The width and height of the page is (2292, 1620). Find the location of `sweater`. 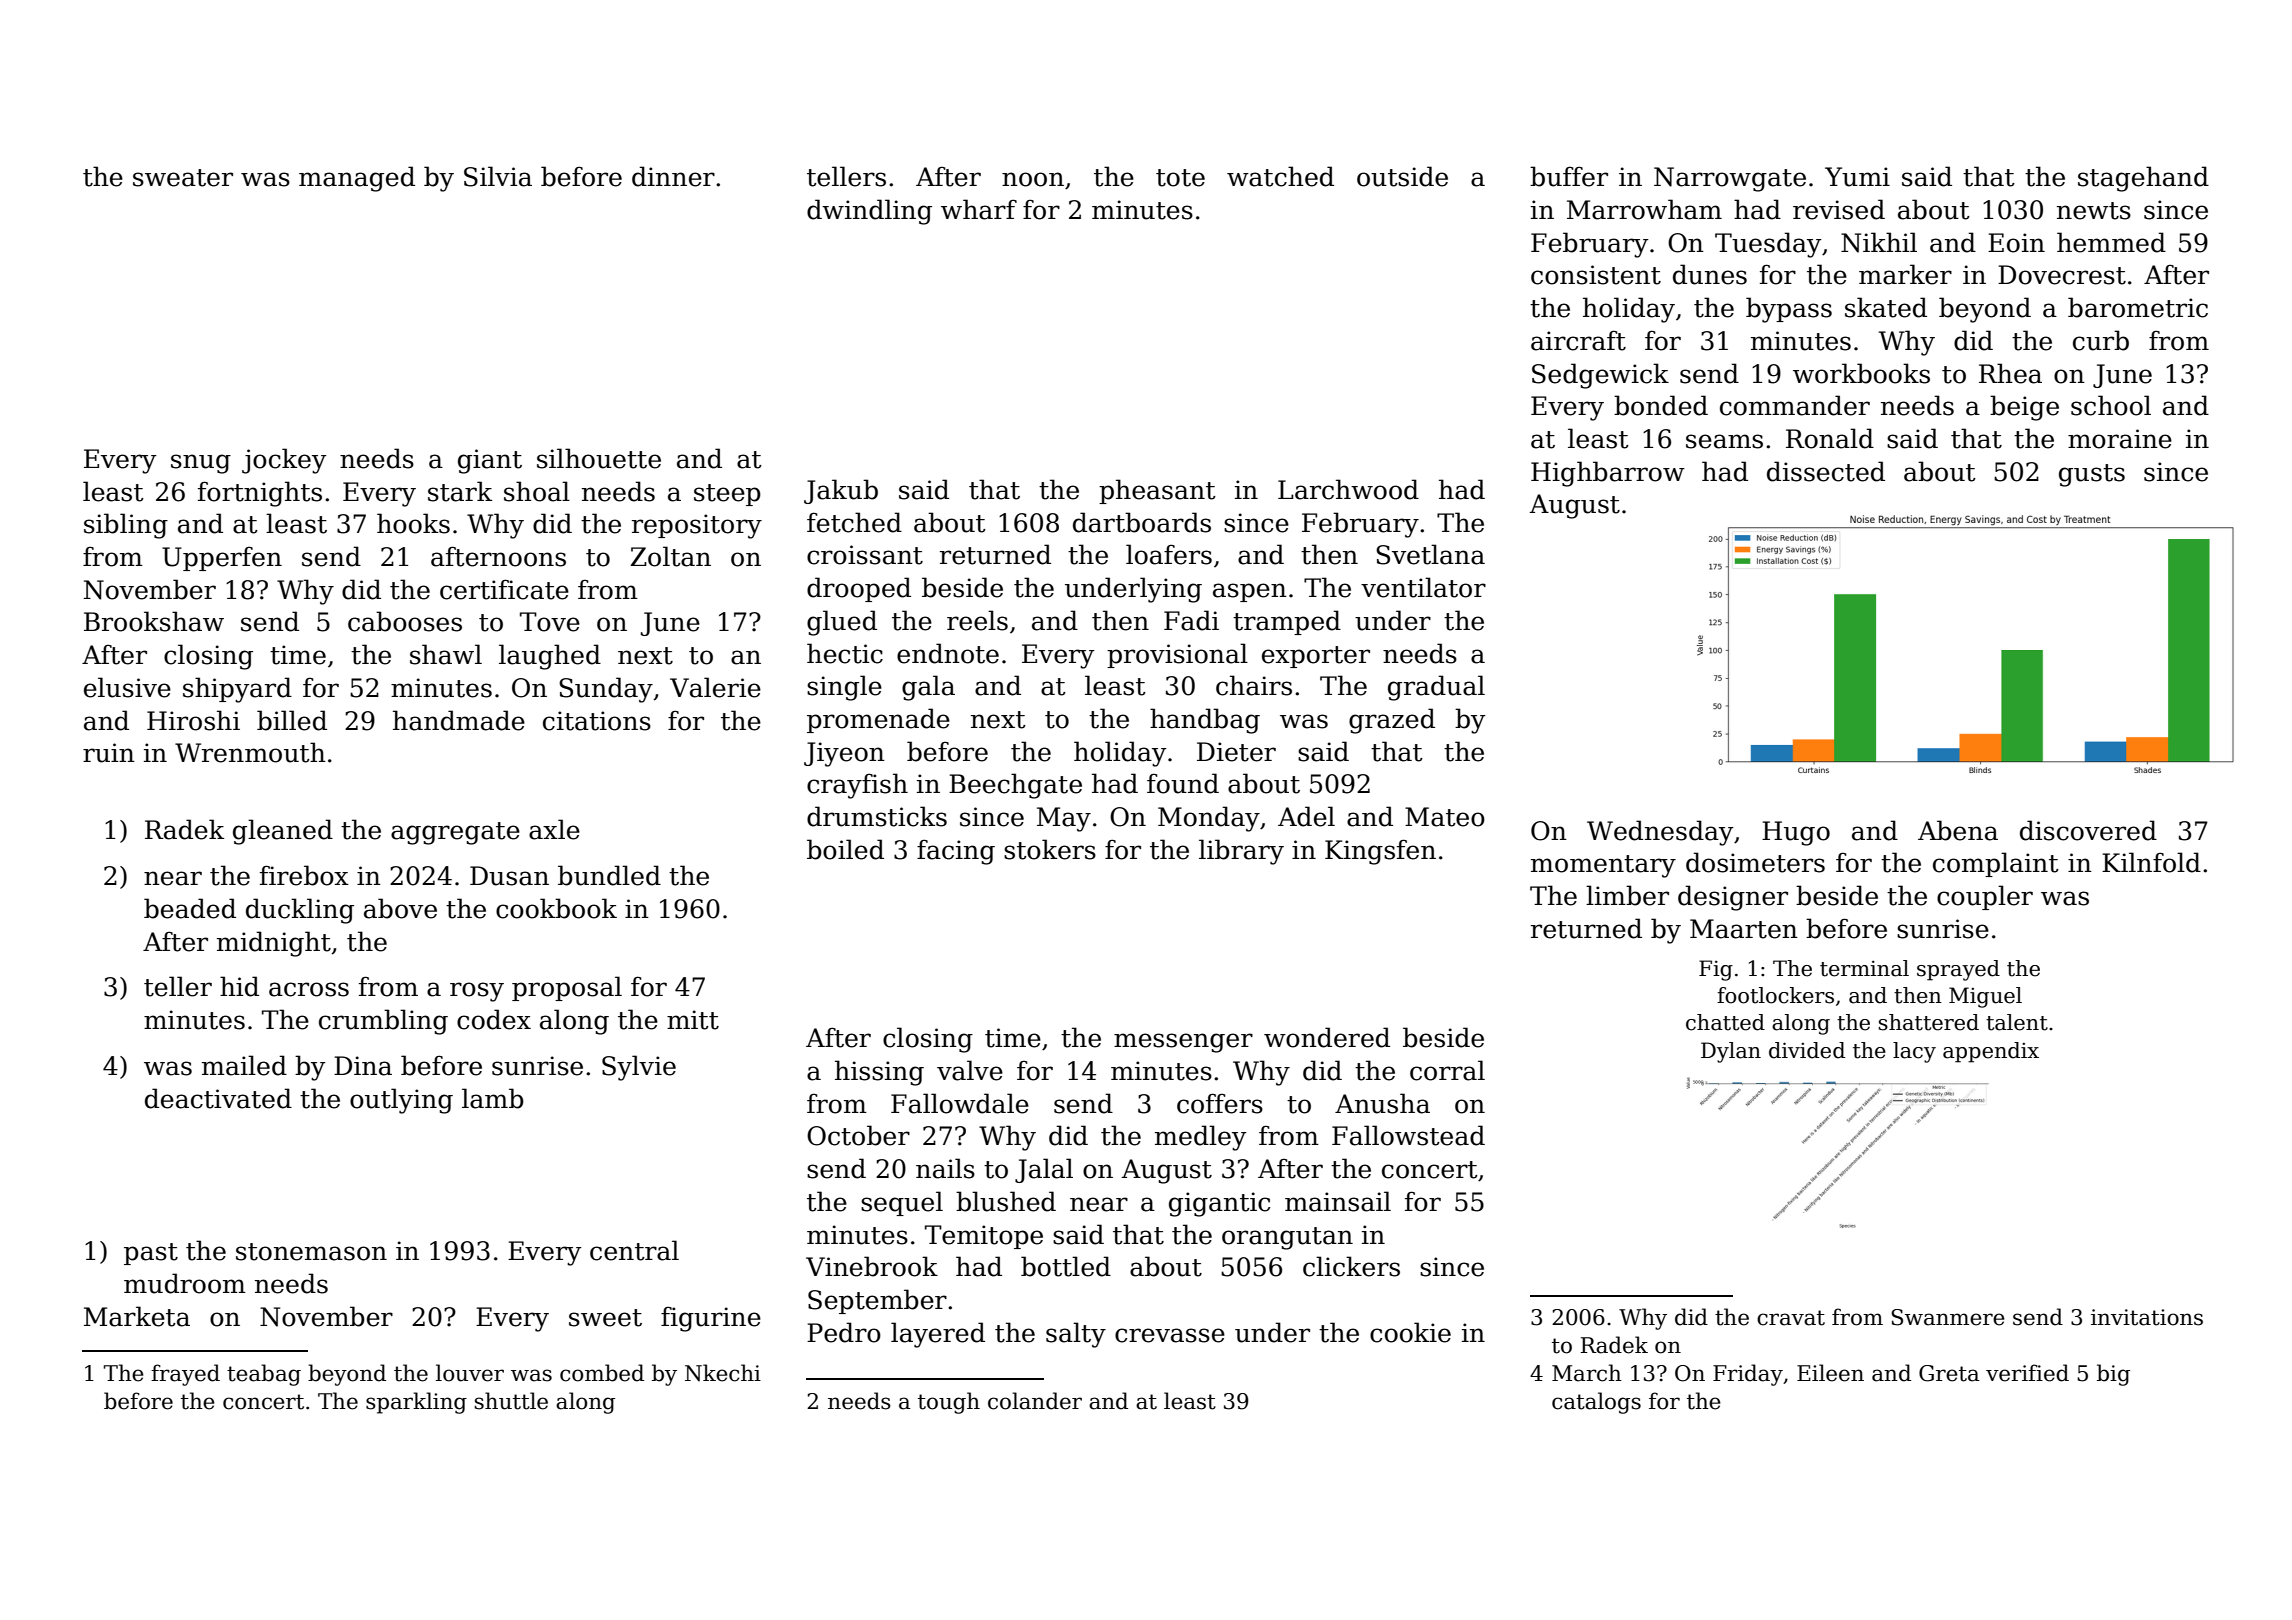

sweater is located at coordinates (183, 178).
